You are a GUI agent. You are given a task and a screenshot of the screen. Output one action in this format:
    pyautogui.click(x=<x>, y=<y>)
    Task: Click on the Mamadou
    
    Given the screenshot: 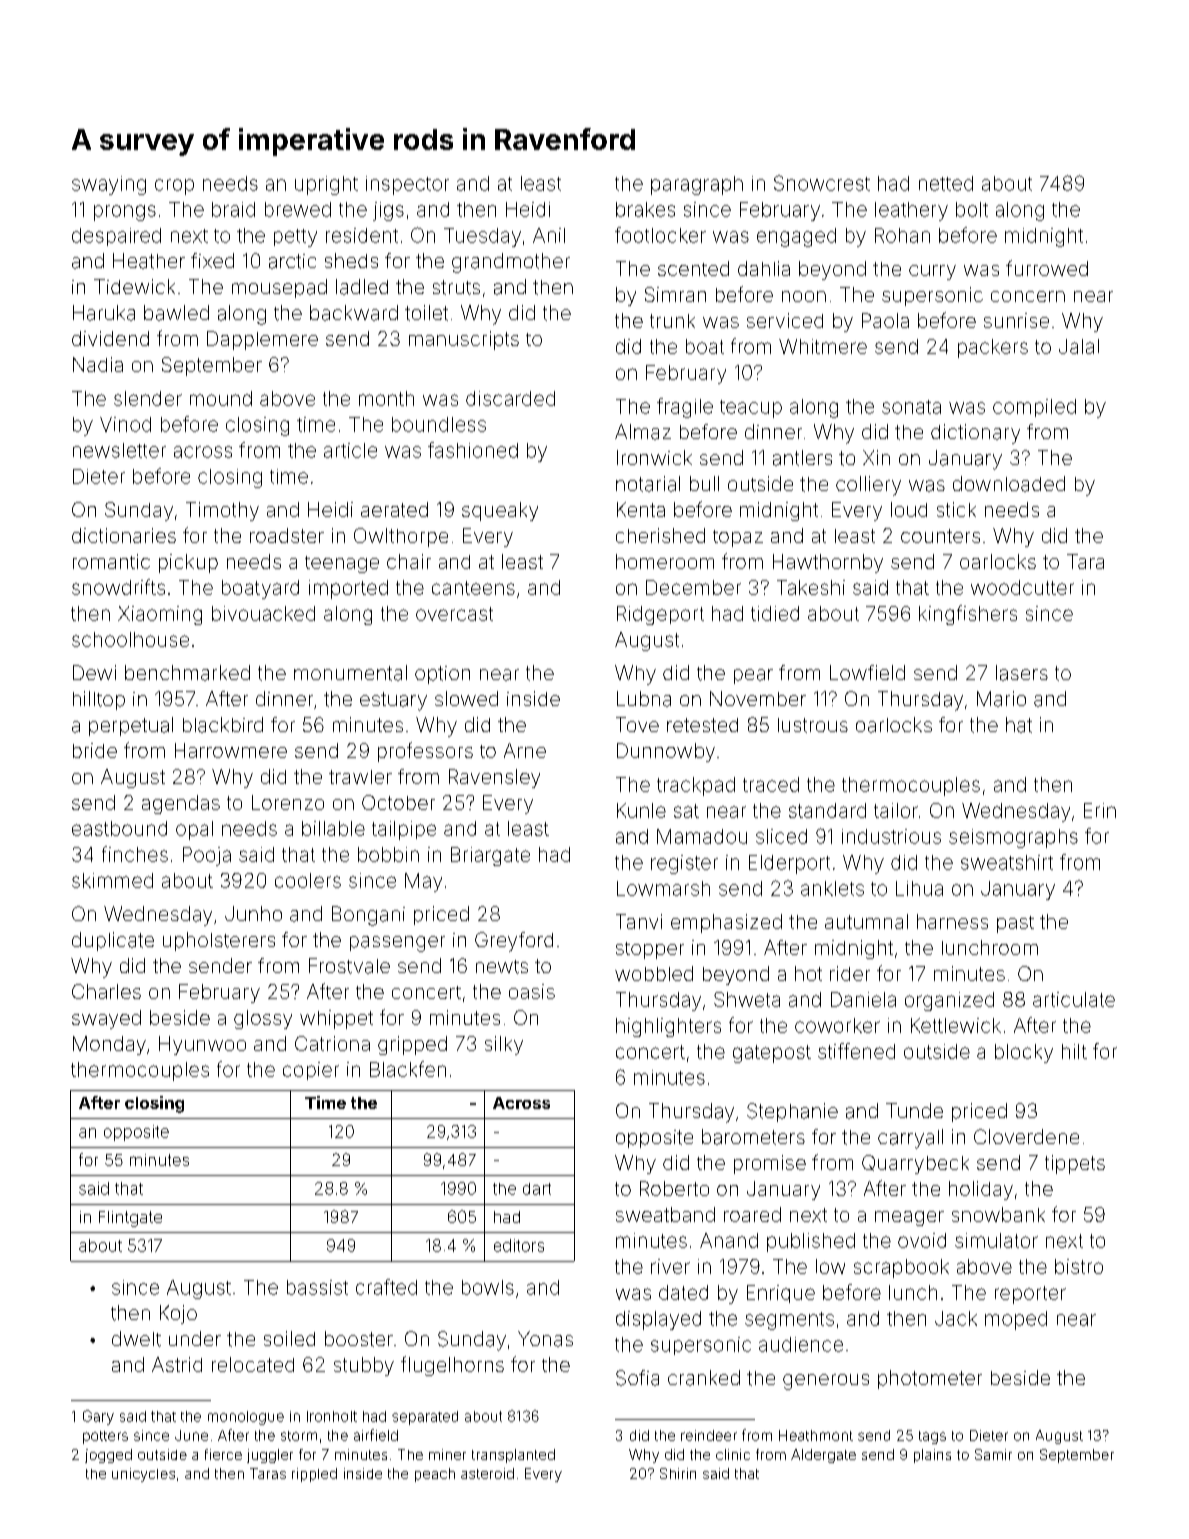 What is the action you would take?
    pyautogui.click(x=702, y=836)
